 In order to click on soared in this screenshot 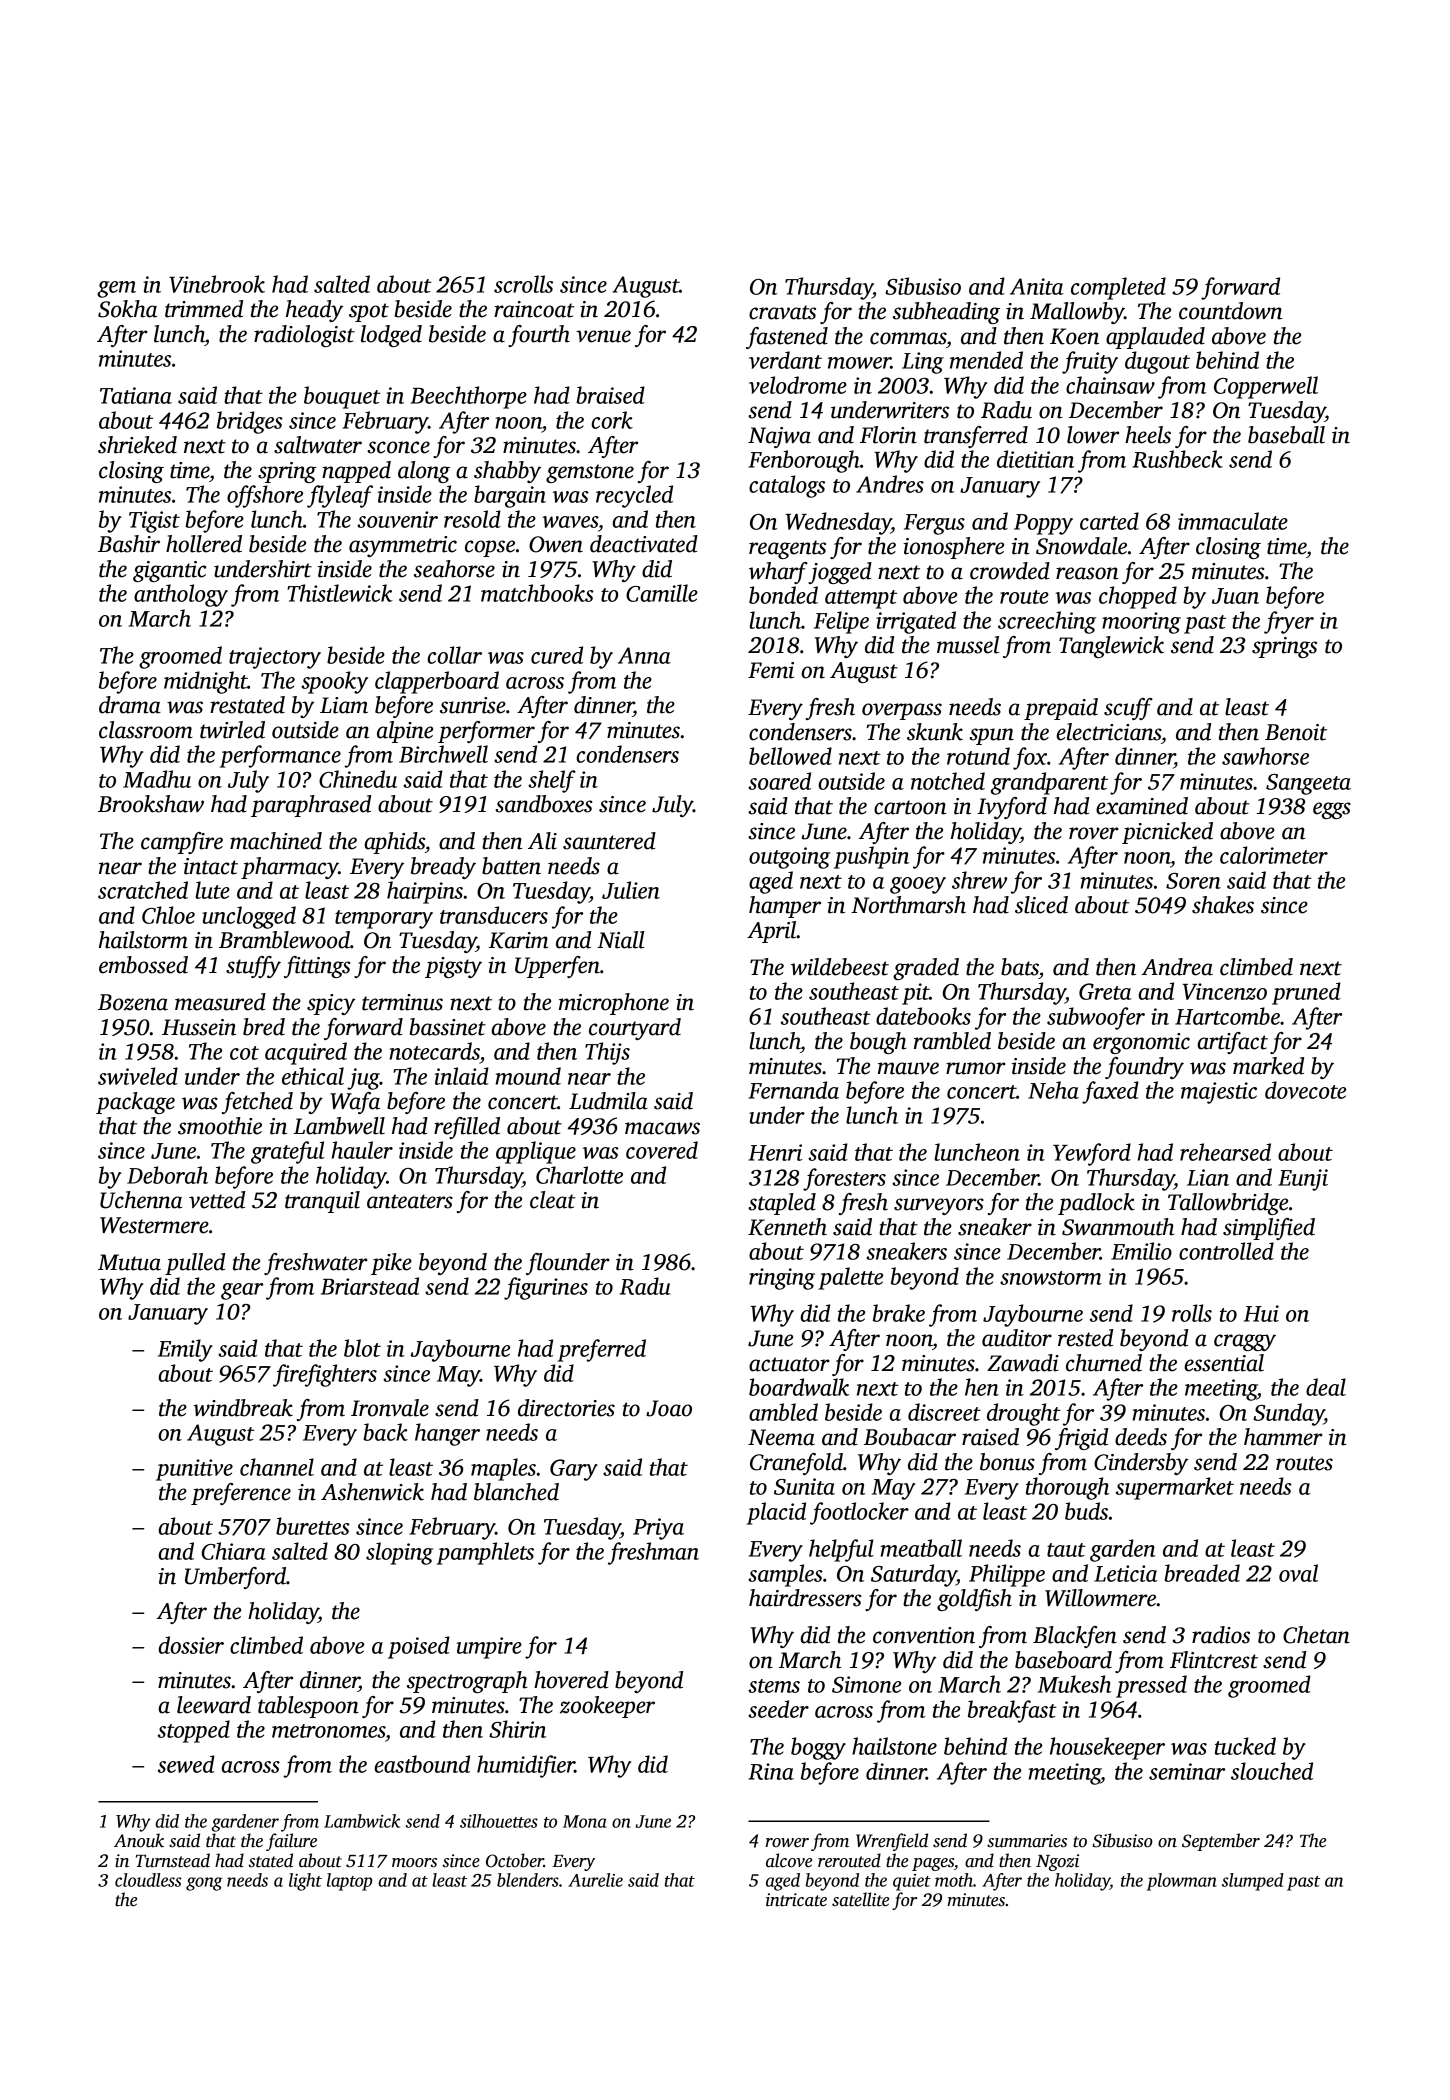, I will do `click(779, 781)`.
